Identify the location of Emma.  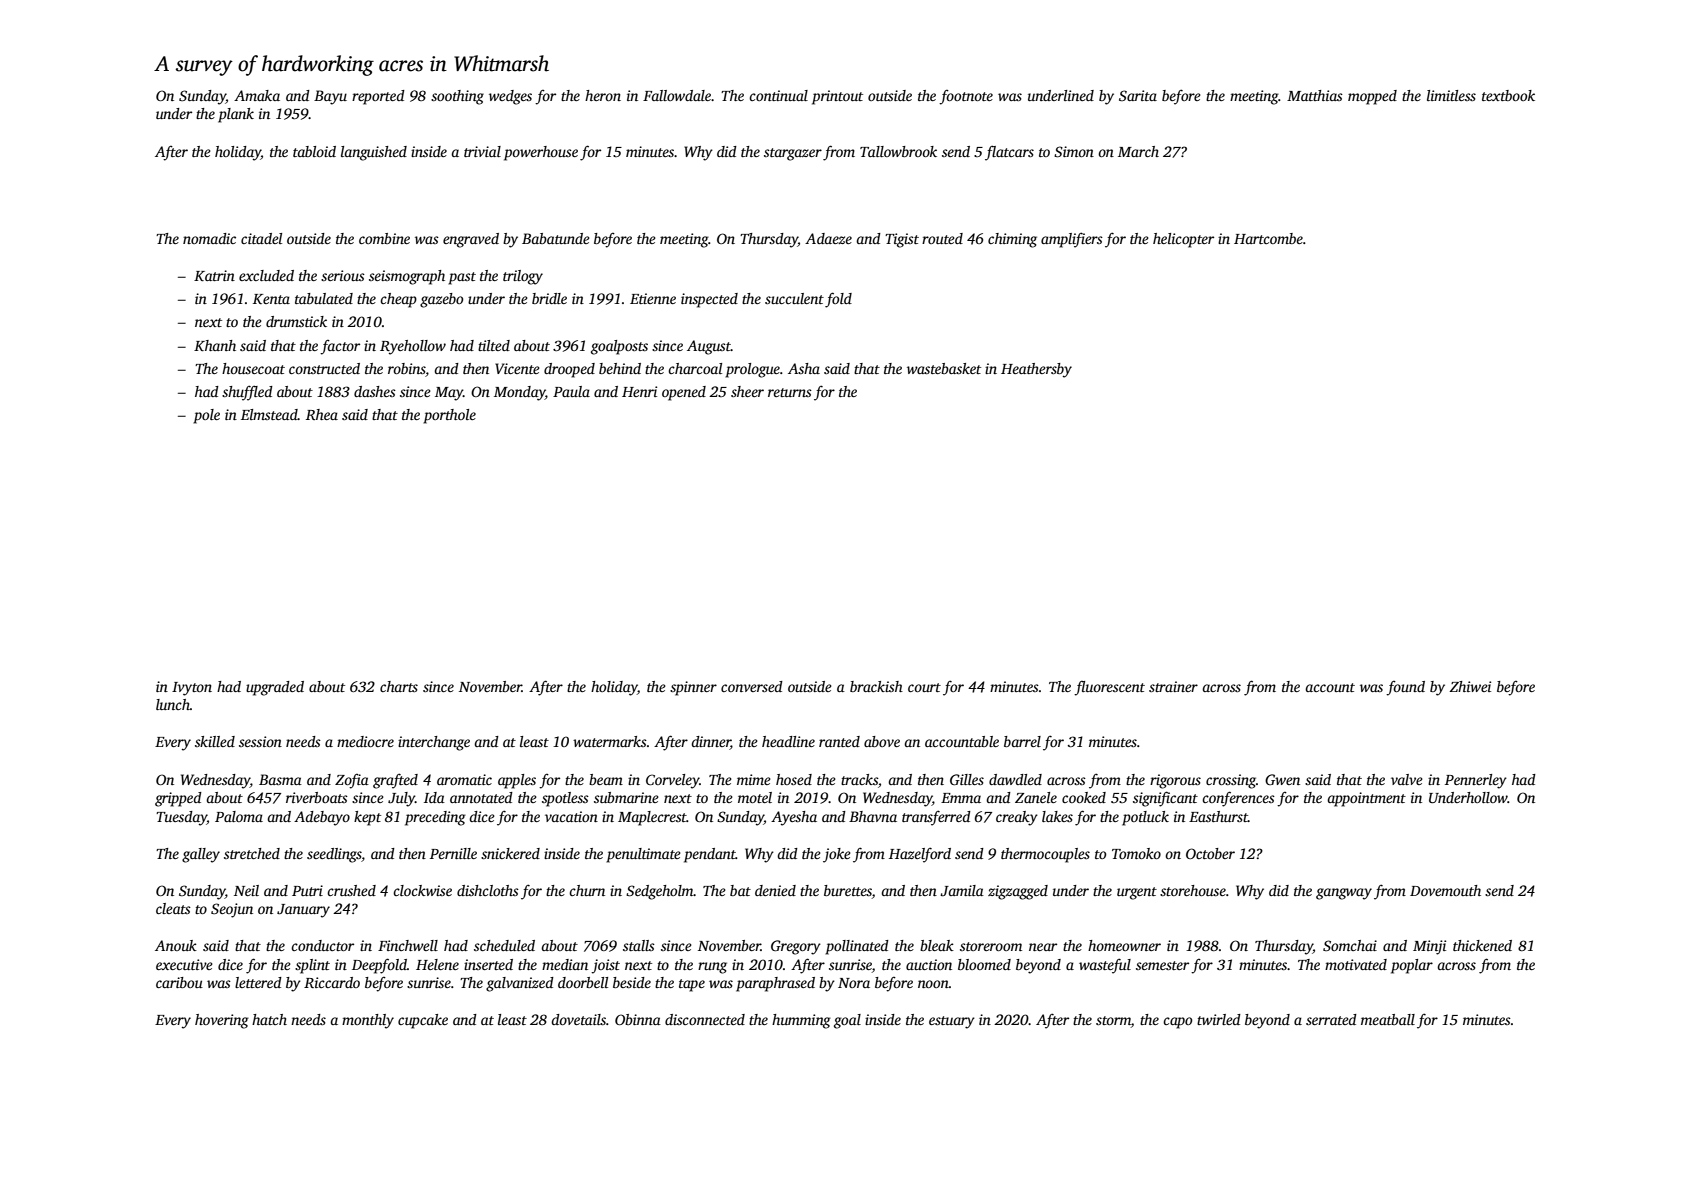
(961, 798).
